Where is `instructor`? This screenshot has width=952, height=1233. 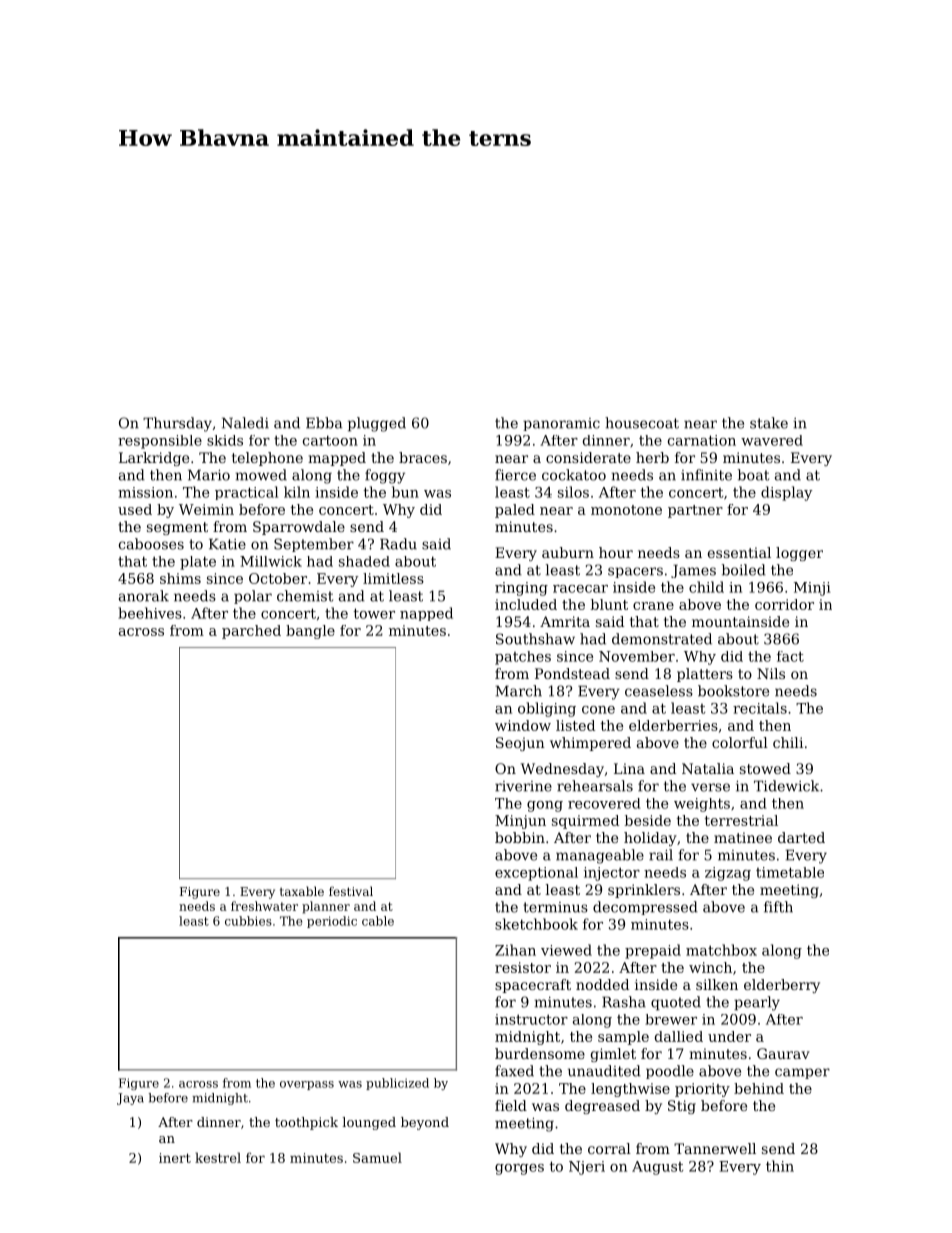
instructor is located at coordinates (531, 1019).
